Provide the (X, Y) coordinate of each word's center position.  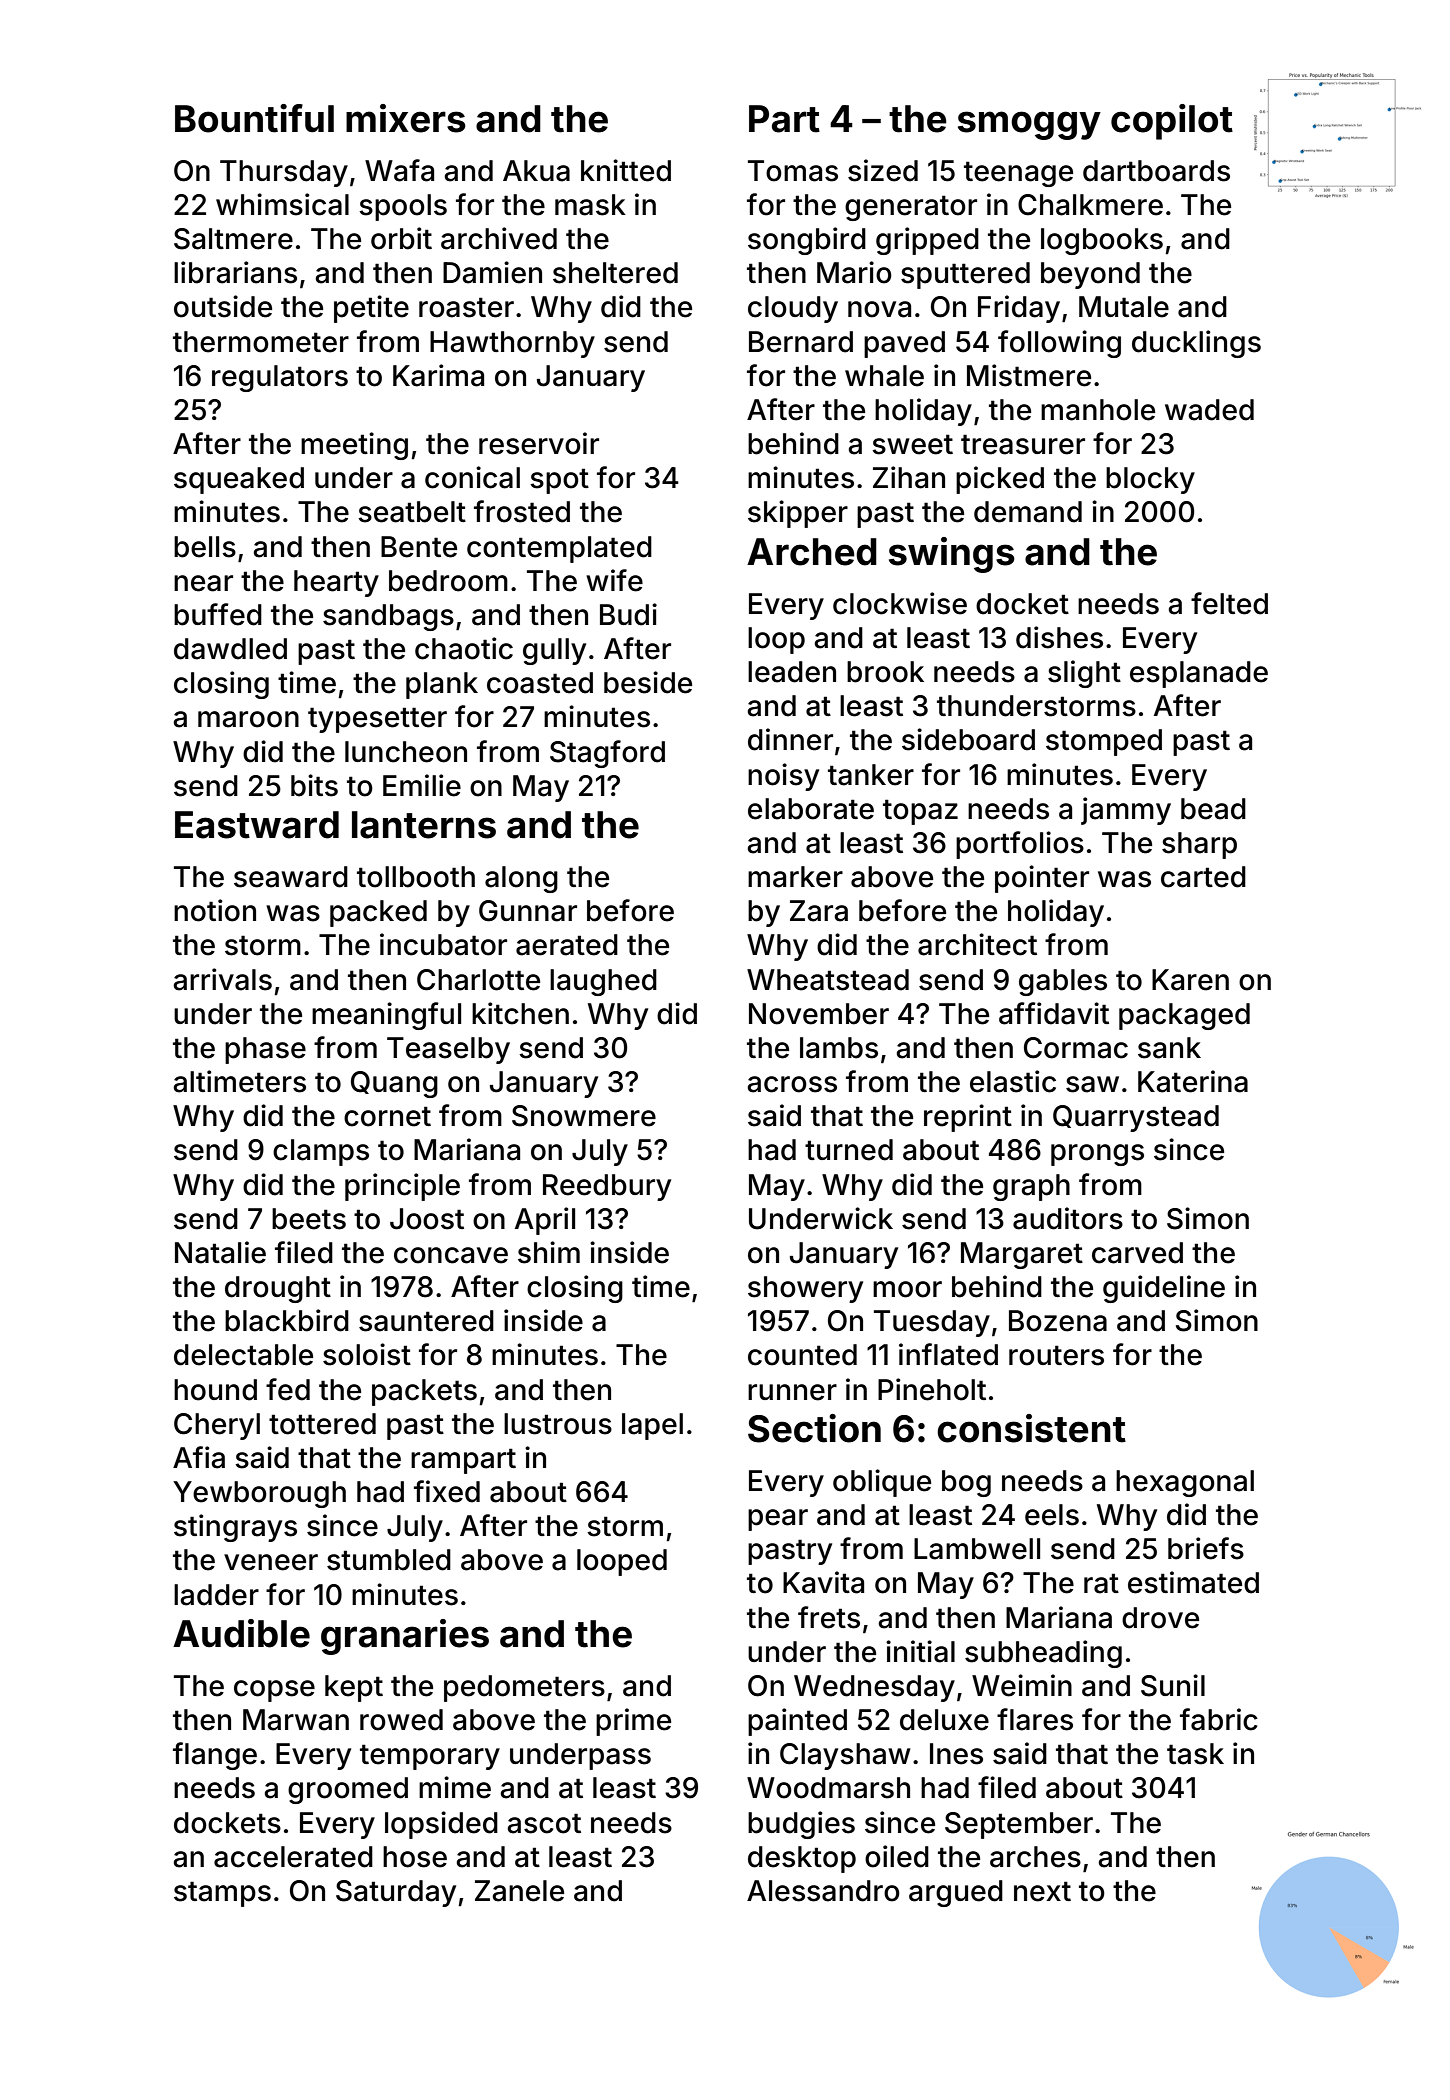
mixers (406, 118)
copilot (1172, 122)
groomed (348, 1790)
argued (956, 1893)
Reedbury (607, 1187)
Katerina (1193, 1081)
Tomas (793, 171)
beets (309, 1219)
